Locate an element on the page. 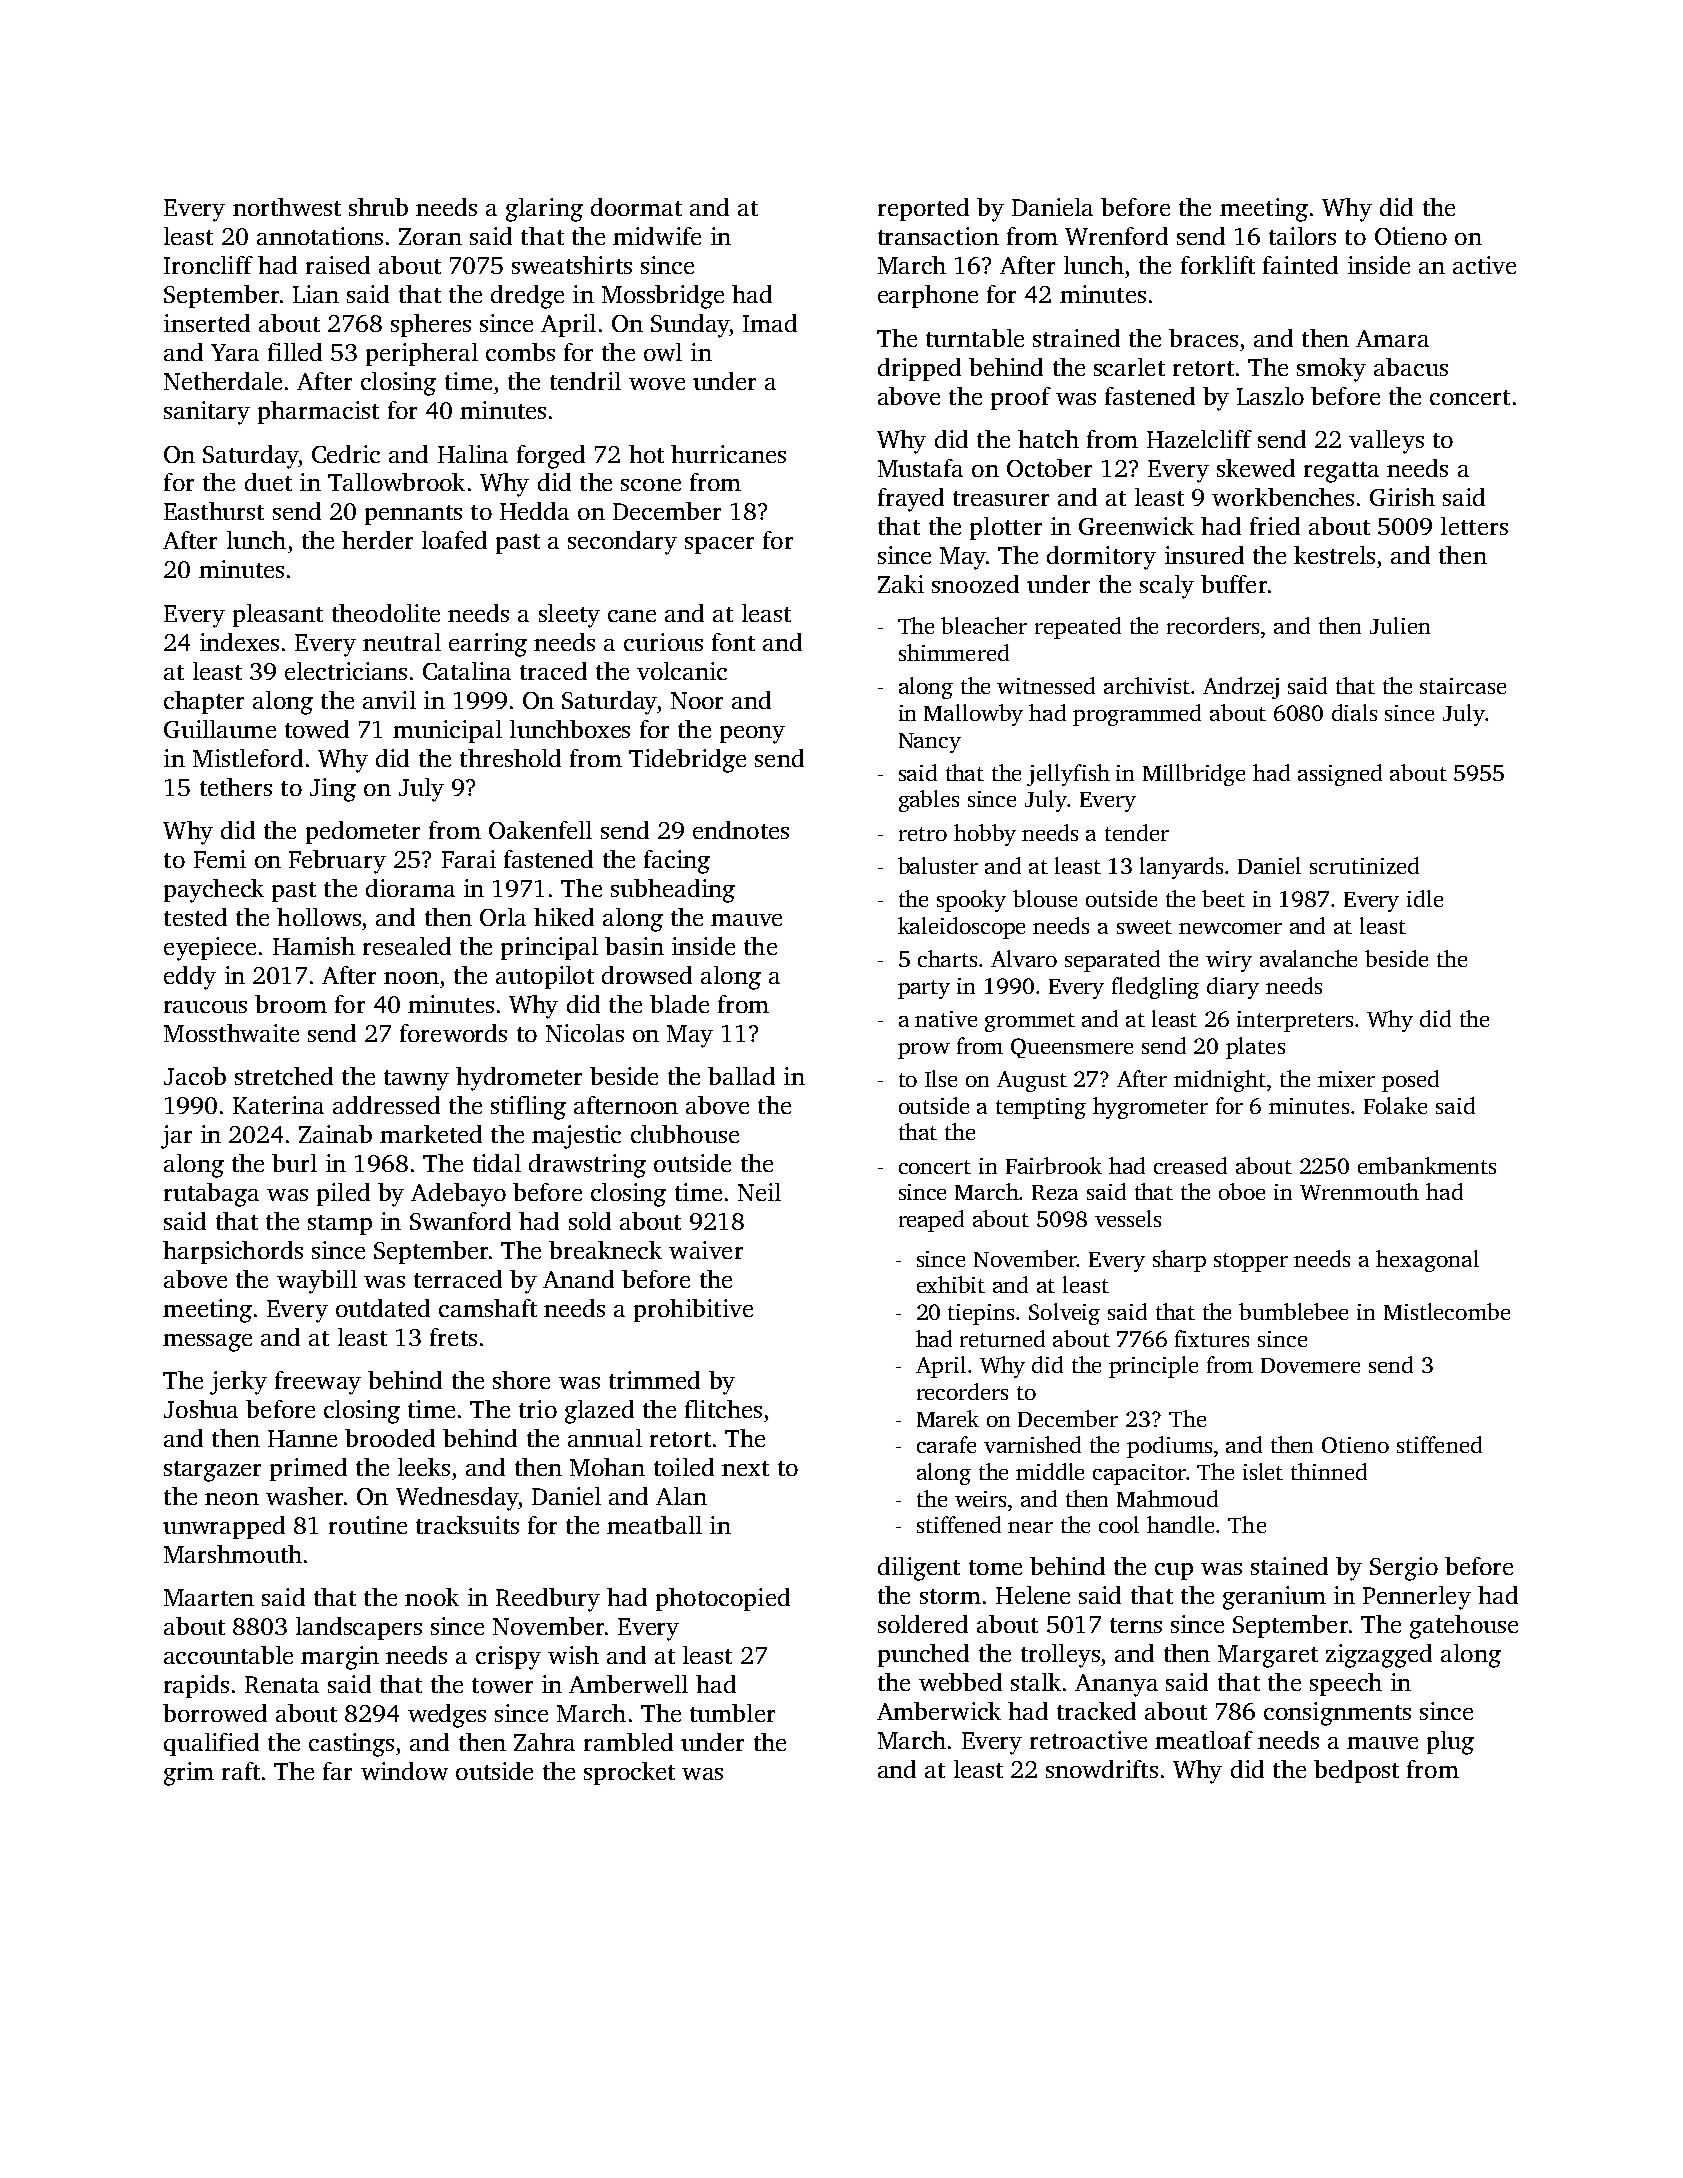  Wednesday is located at coordinates (457, 1499).
